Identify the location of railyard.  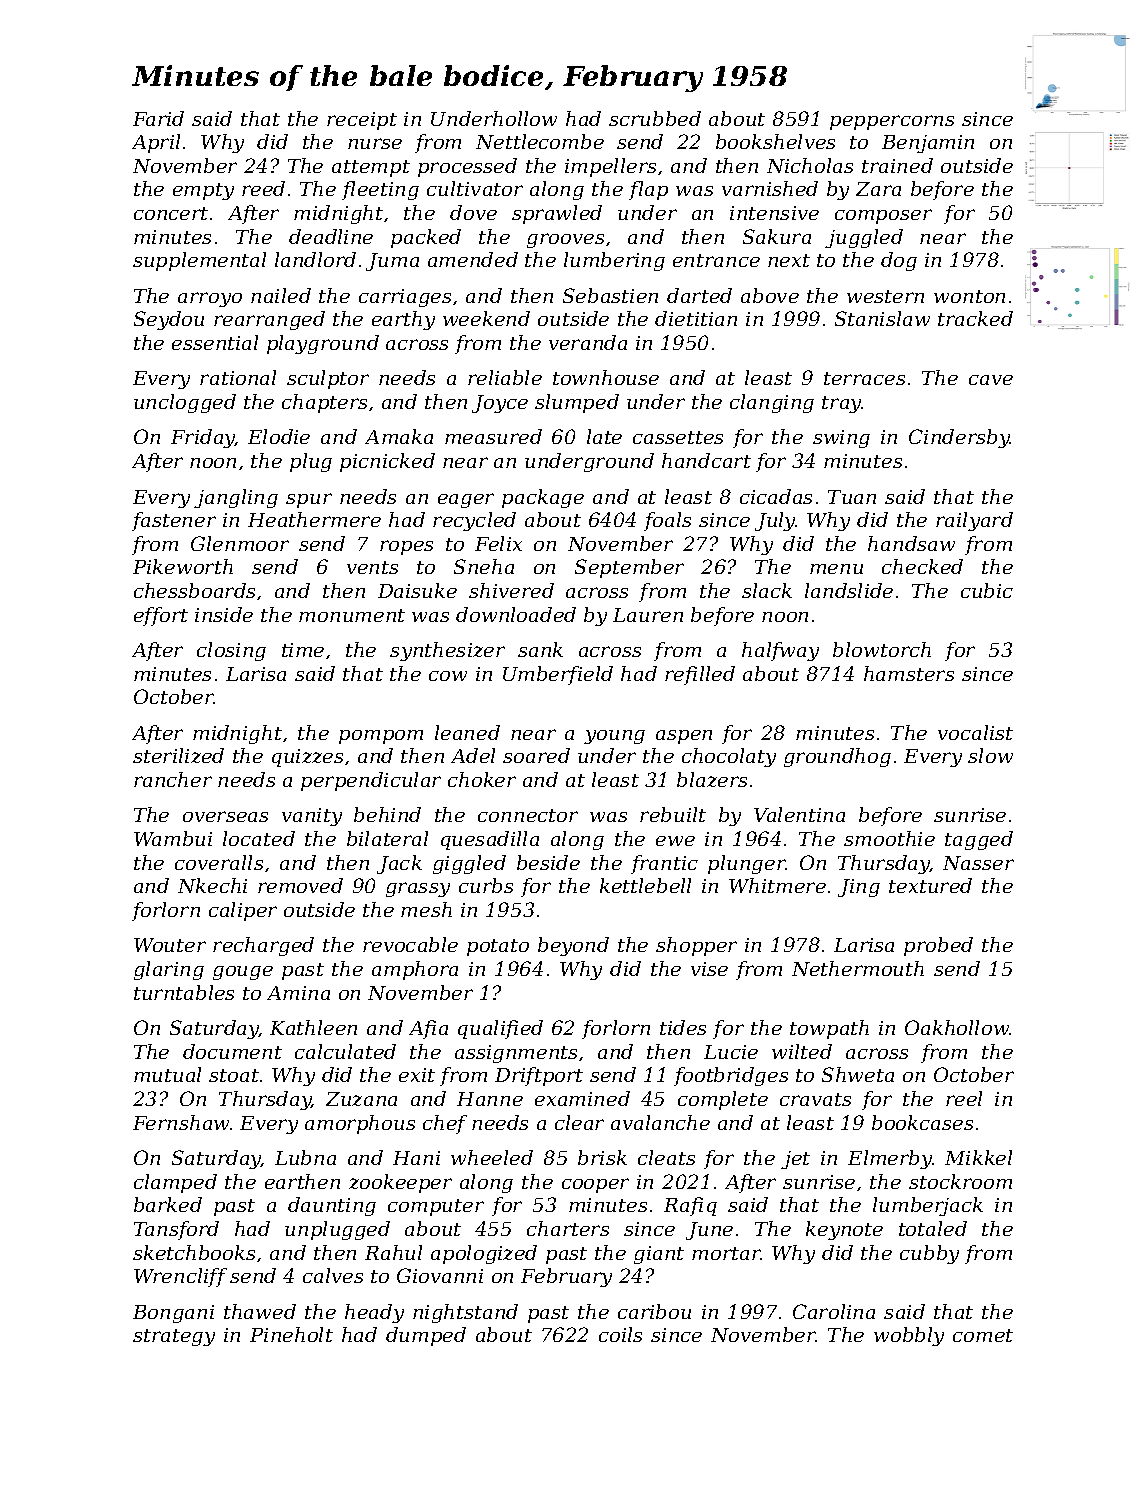
(974, 521).
